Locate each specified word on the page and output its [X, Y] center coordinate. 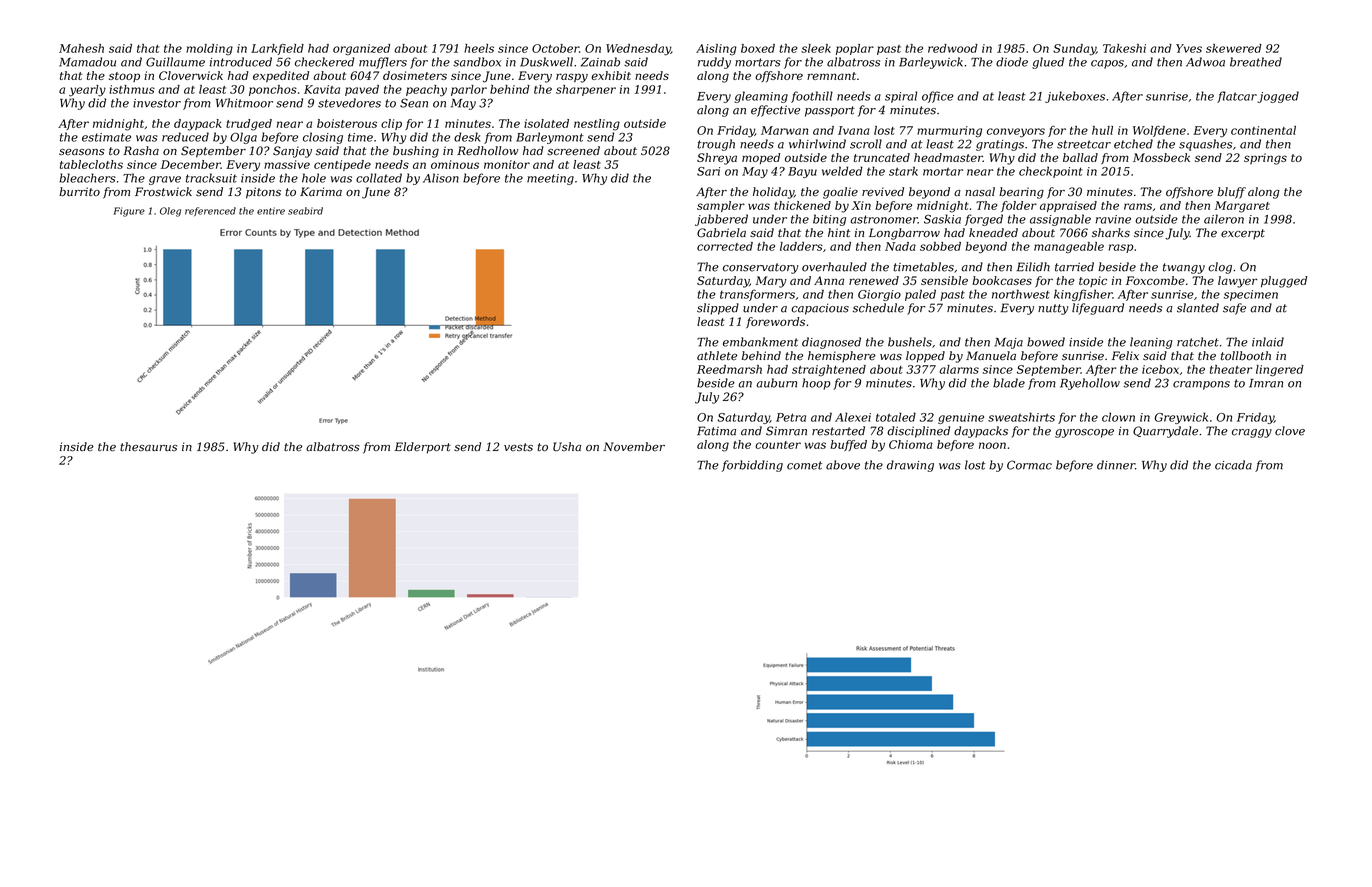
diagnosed [831, 343]
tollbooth [1246, 356]
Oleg [170, 212]
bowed [1046, 342]
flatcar [1237, 97]
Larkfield [277, 49]
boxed [758, 48]
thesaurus [148, 447]
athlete [717, 356]
